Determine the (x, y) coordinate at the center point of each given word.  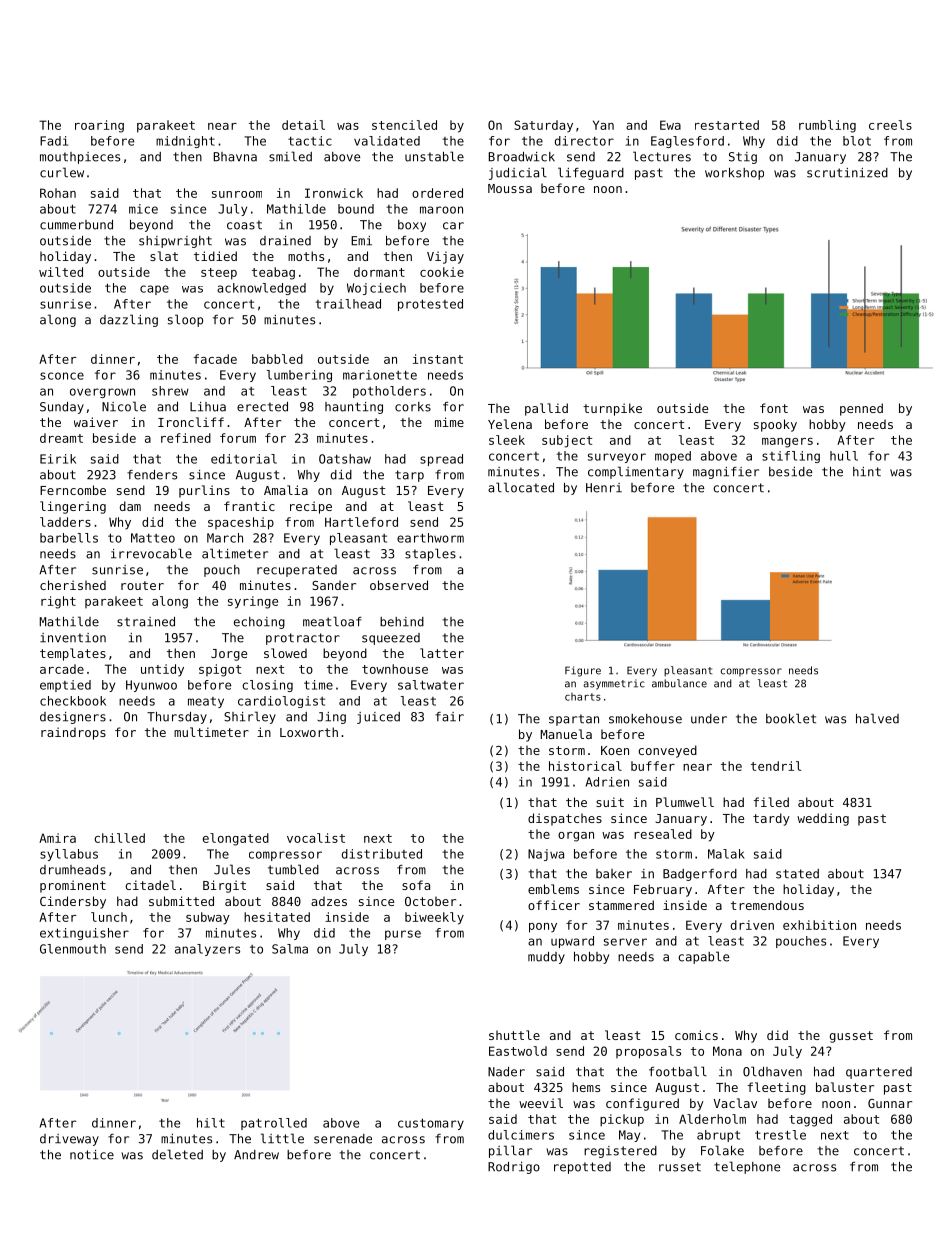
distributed (382, 854)
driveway (69, 1140)
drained (285, 241)
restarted (727, 125)
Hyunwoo (151, 686)
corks (413, 407)
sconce (62, 376)
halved (877, 718)
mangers (787, 443)
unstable (434, 156)
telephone (747, 1167)
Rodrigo (514, 1168)
